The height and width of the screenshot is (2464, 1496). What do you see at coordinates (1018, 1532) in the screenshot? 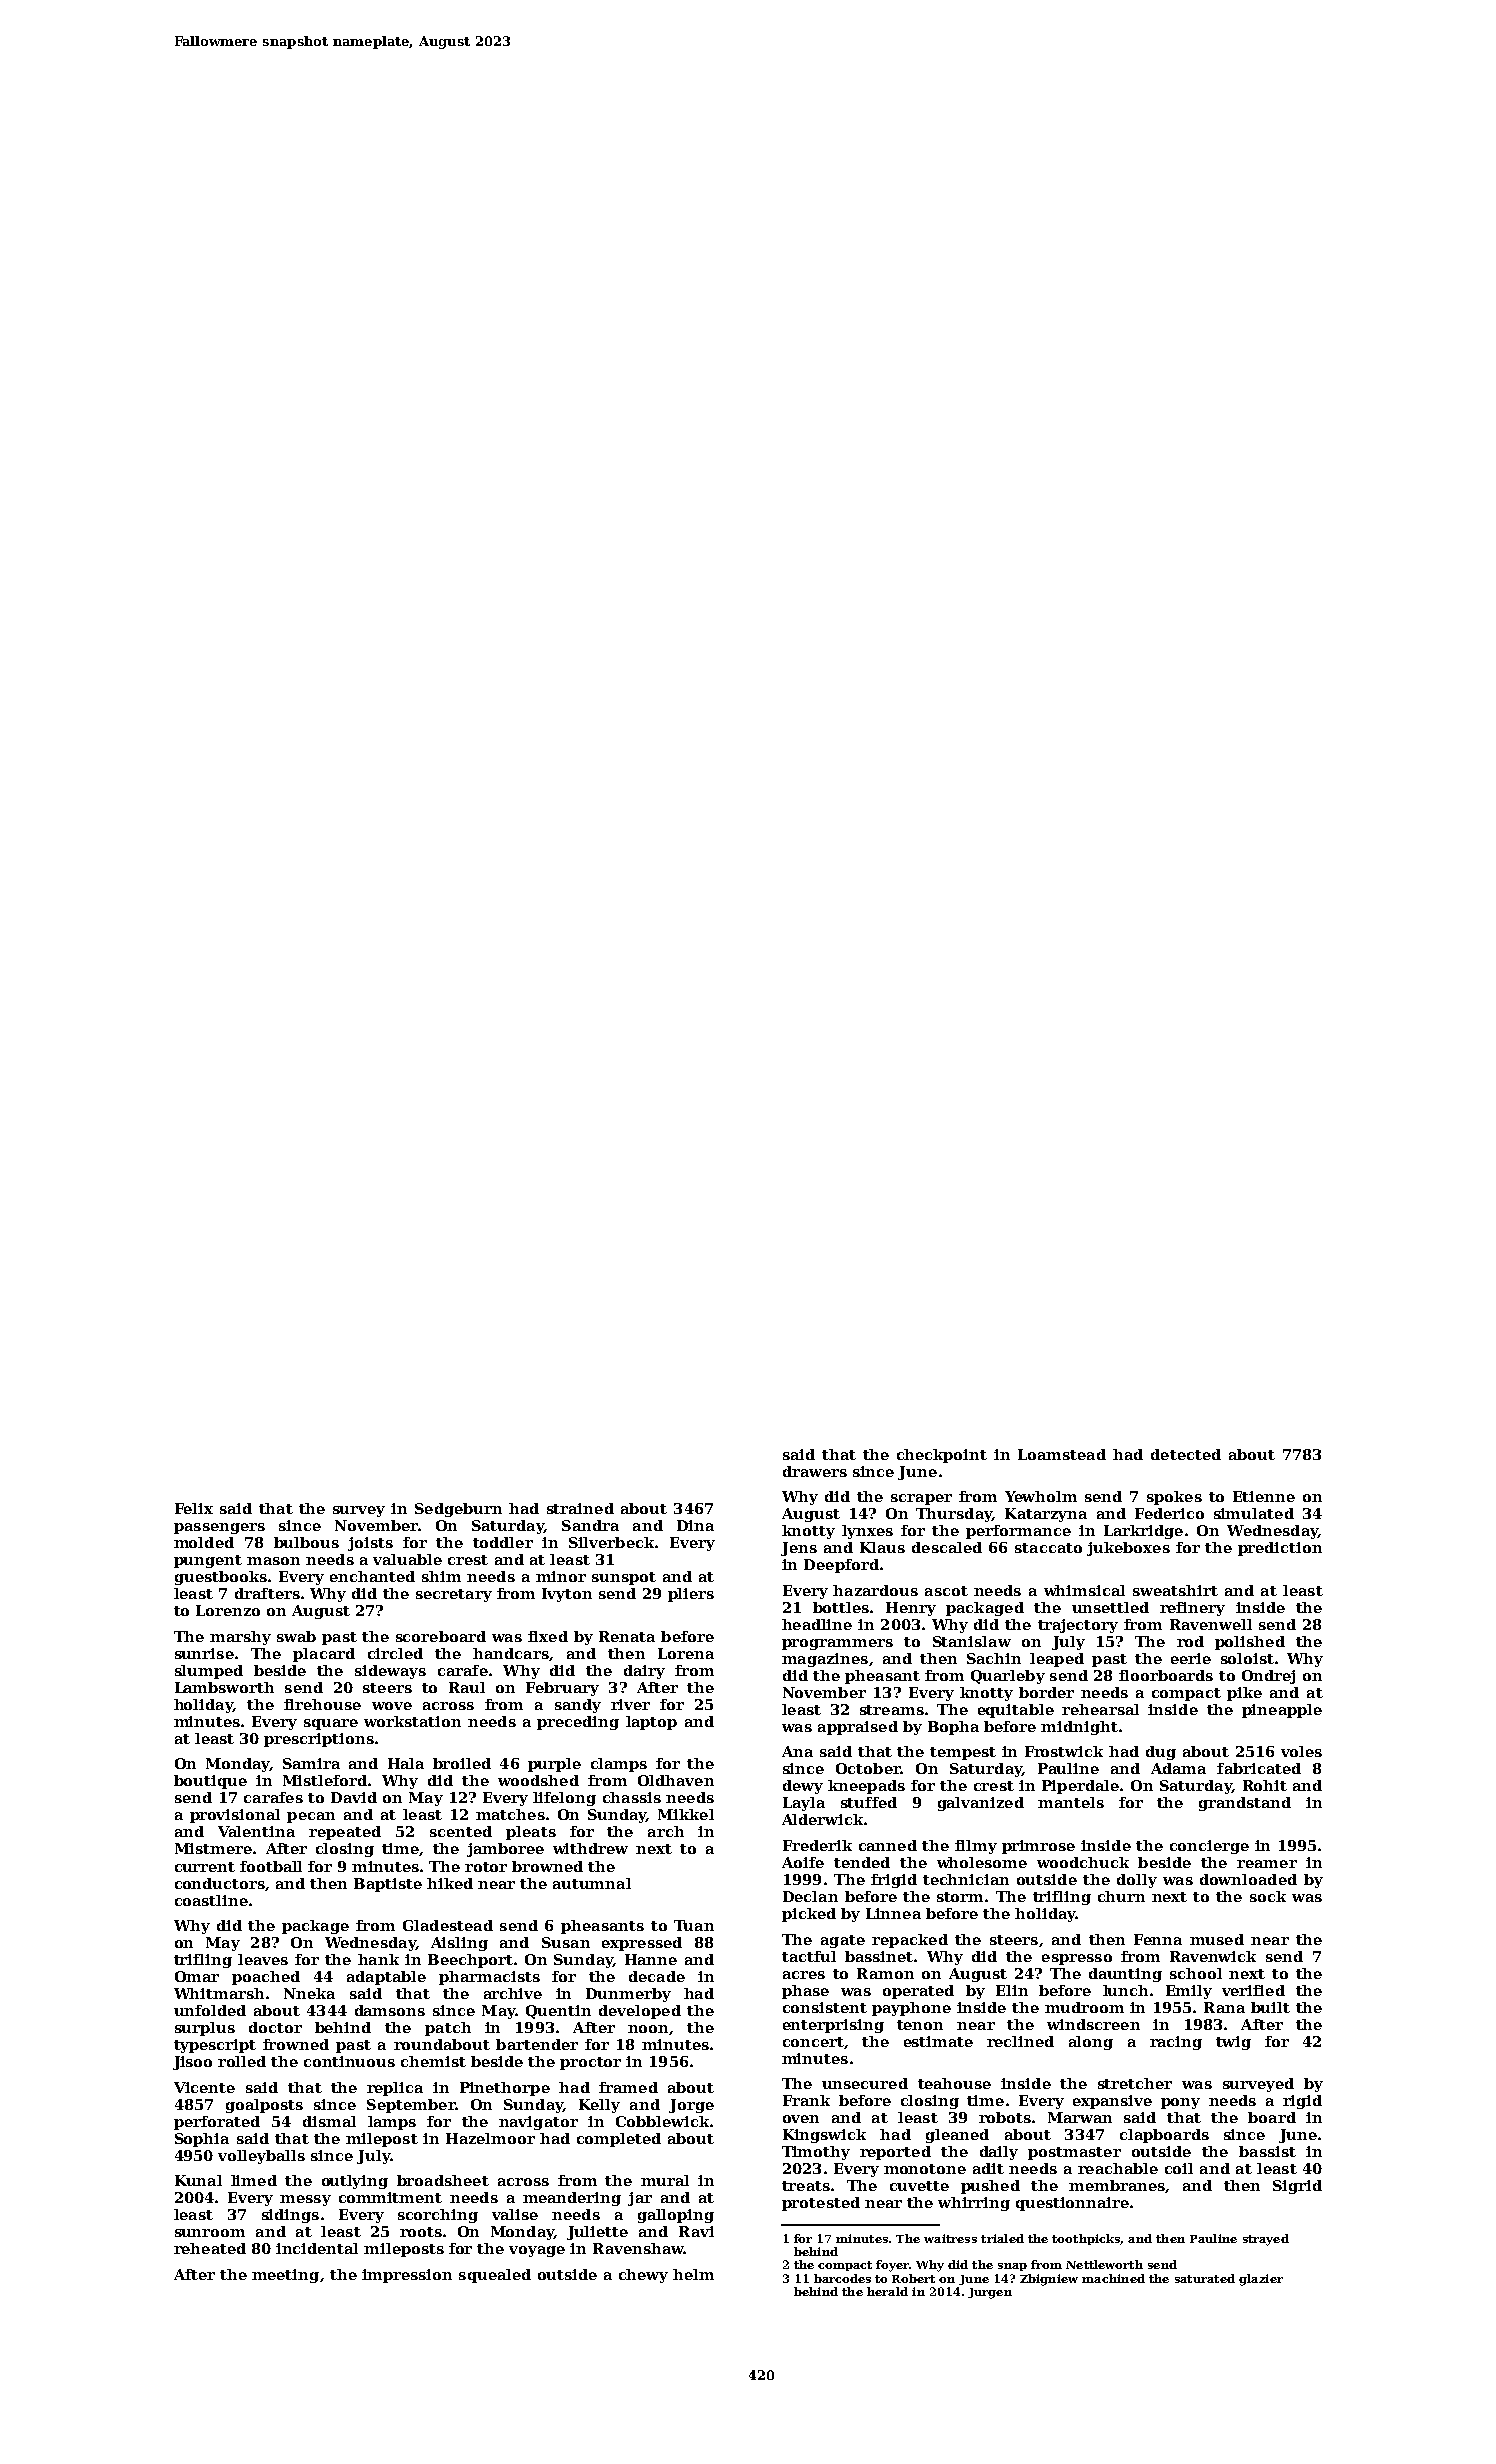
I see `performance` at bounding box center [1018, 1532].
